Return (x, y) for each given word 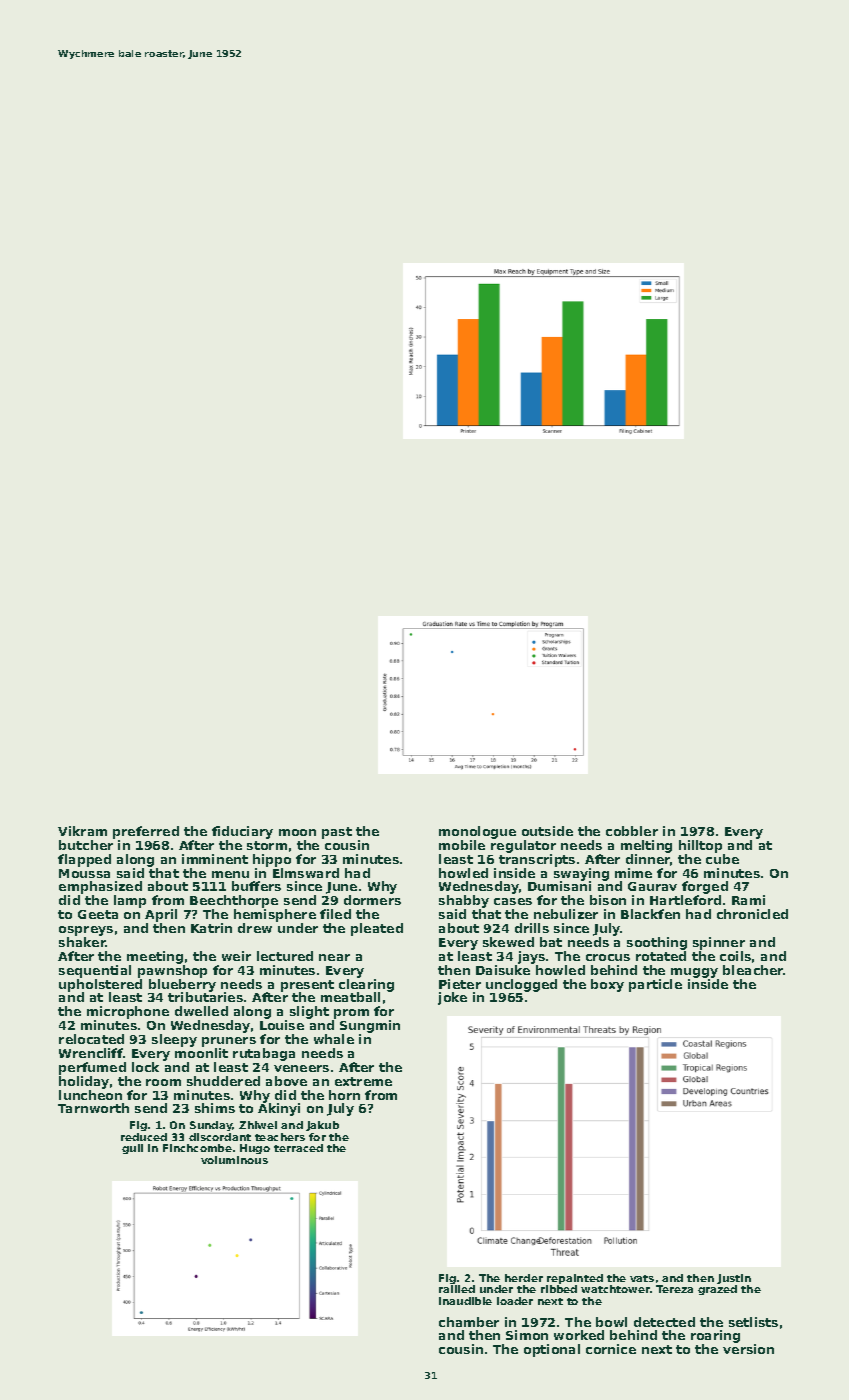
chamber (469, 1322)
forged (705, 887)
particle (655, 985)
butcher (86, 845)
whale (334, 1039)
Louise (282, 1025)
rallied (457, 1289)
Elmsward (306, 873)
